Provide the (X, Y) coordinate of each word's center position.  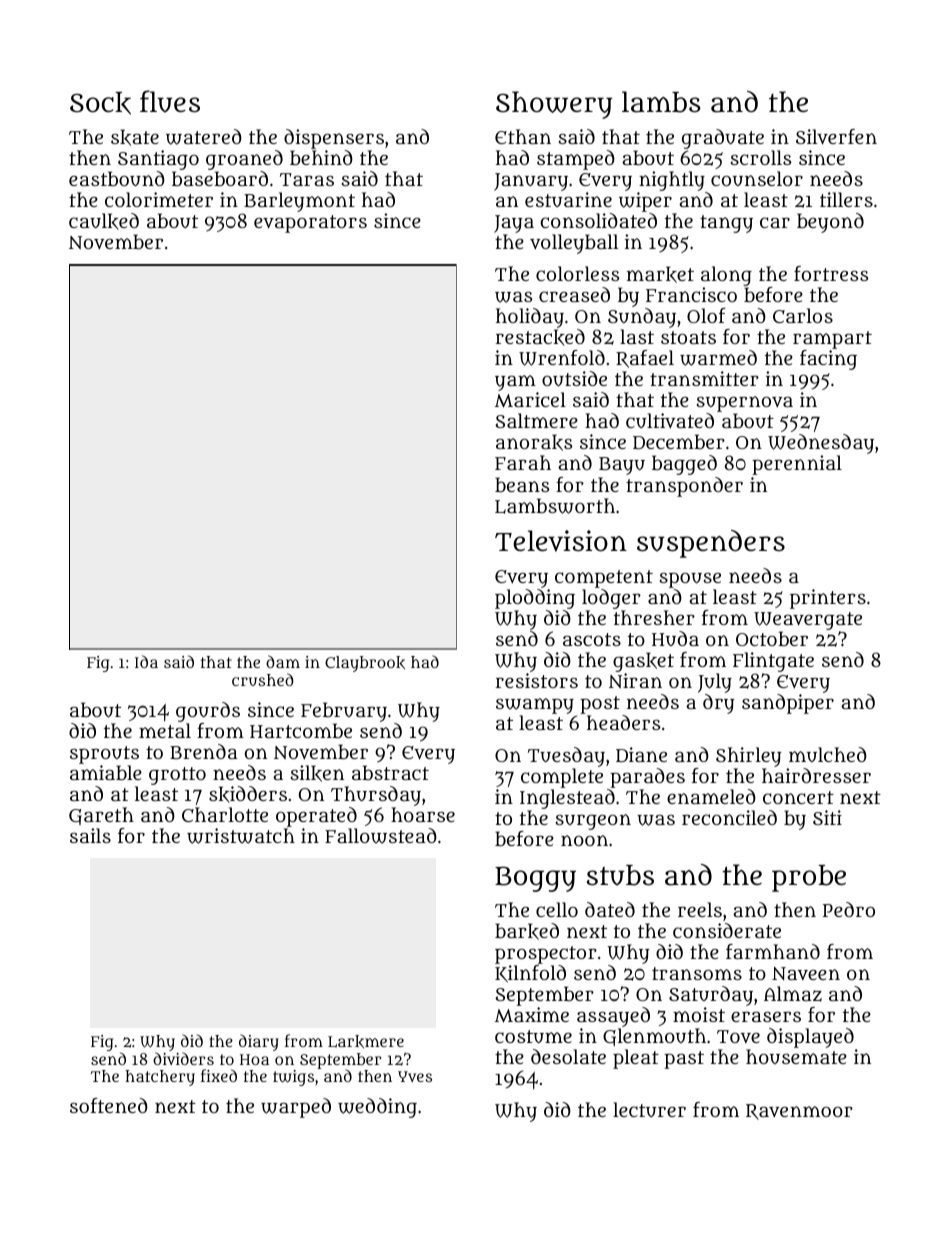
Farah (523, 462)
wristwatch (241, 836)
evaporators (310, 224)
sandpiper (788, 704)
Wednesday (821, 444)
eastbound (117, 179)
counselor (757, 178)
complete (562, 778)
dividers (183, 1058)
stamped (576, 160)
